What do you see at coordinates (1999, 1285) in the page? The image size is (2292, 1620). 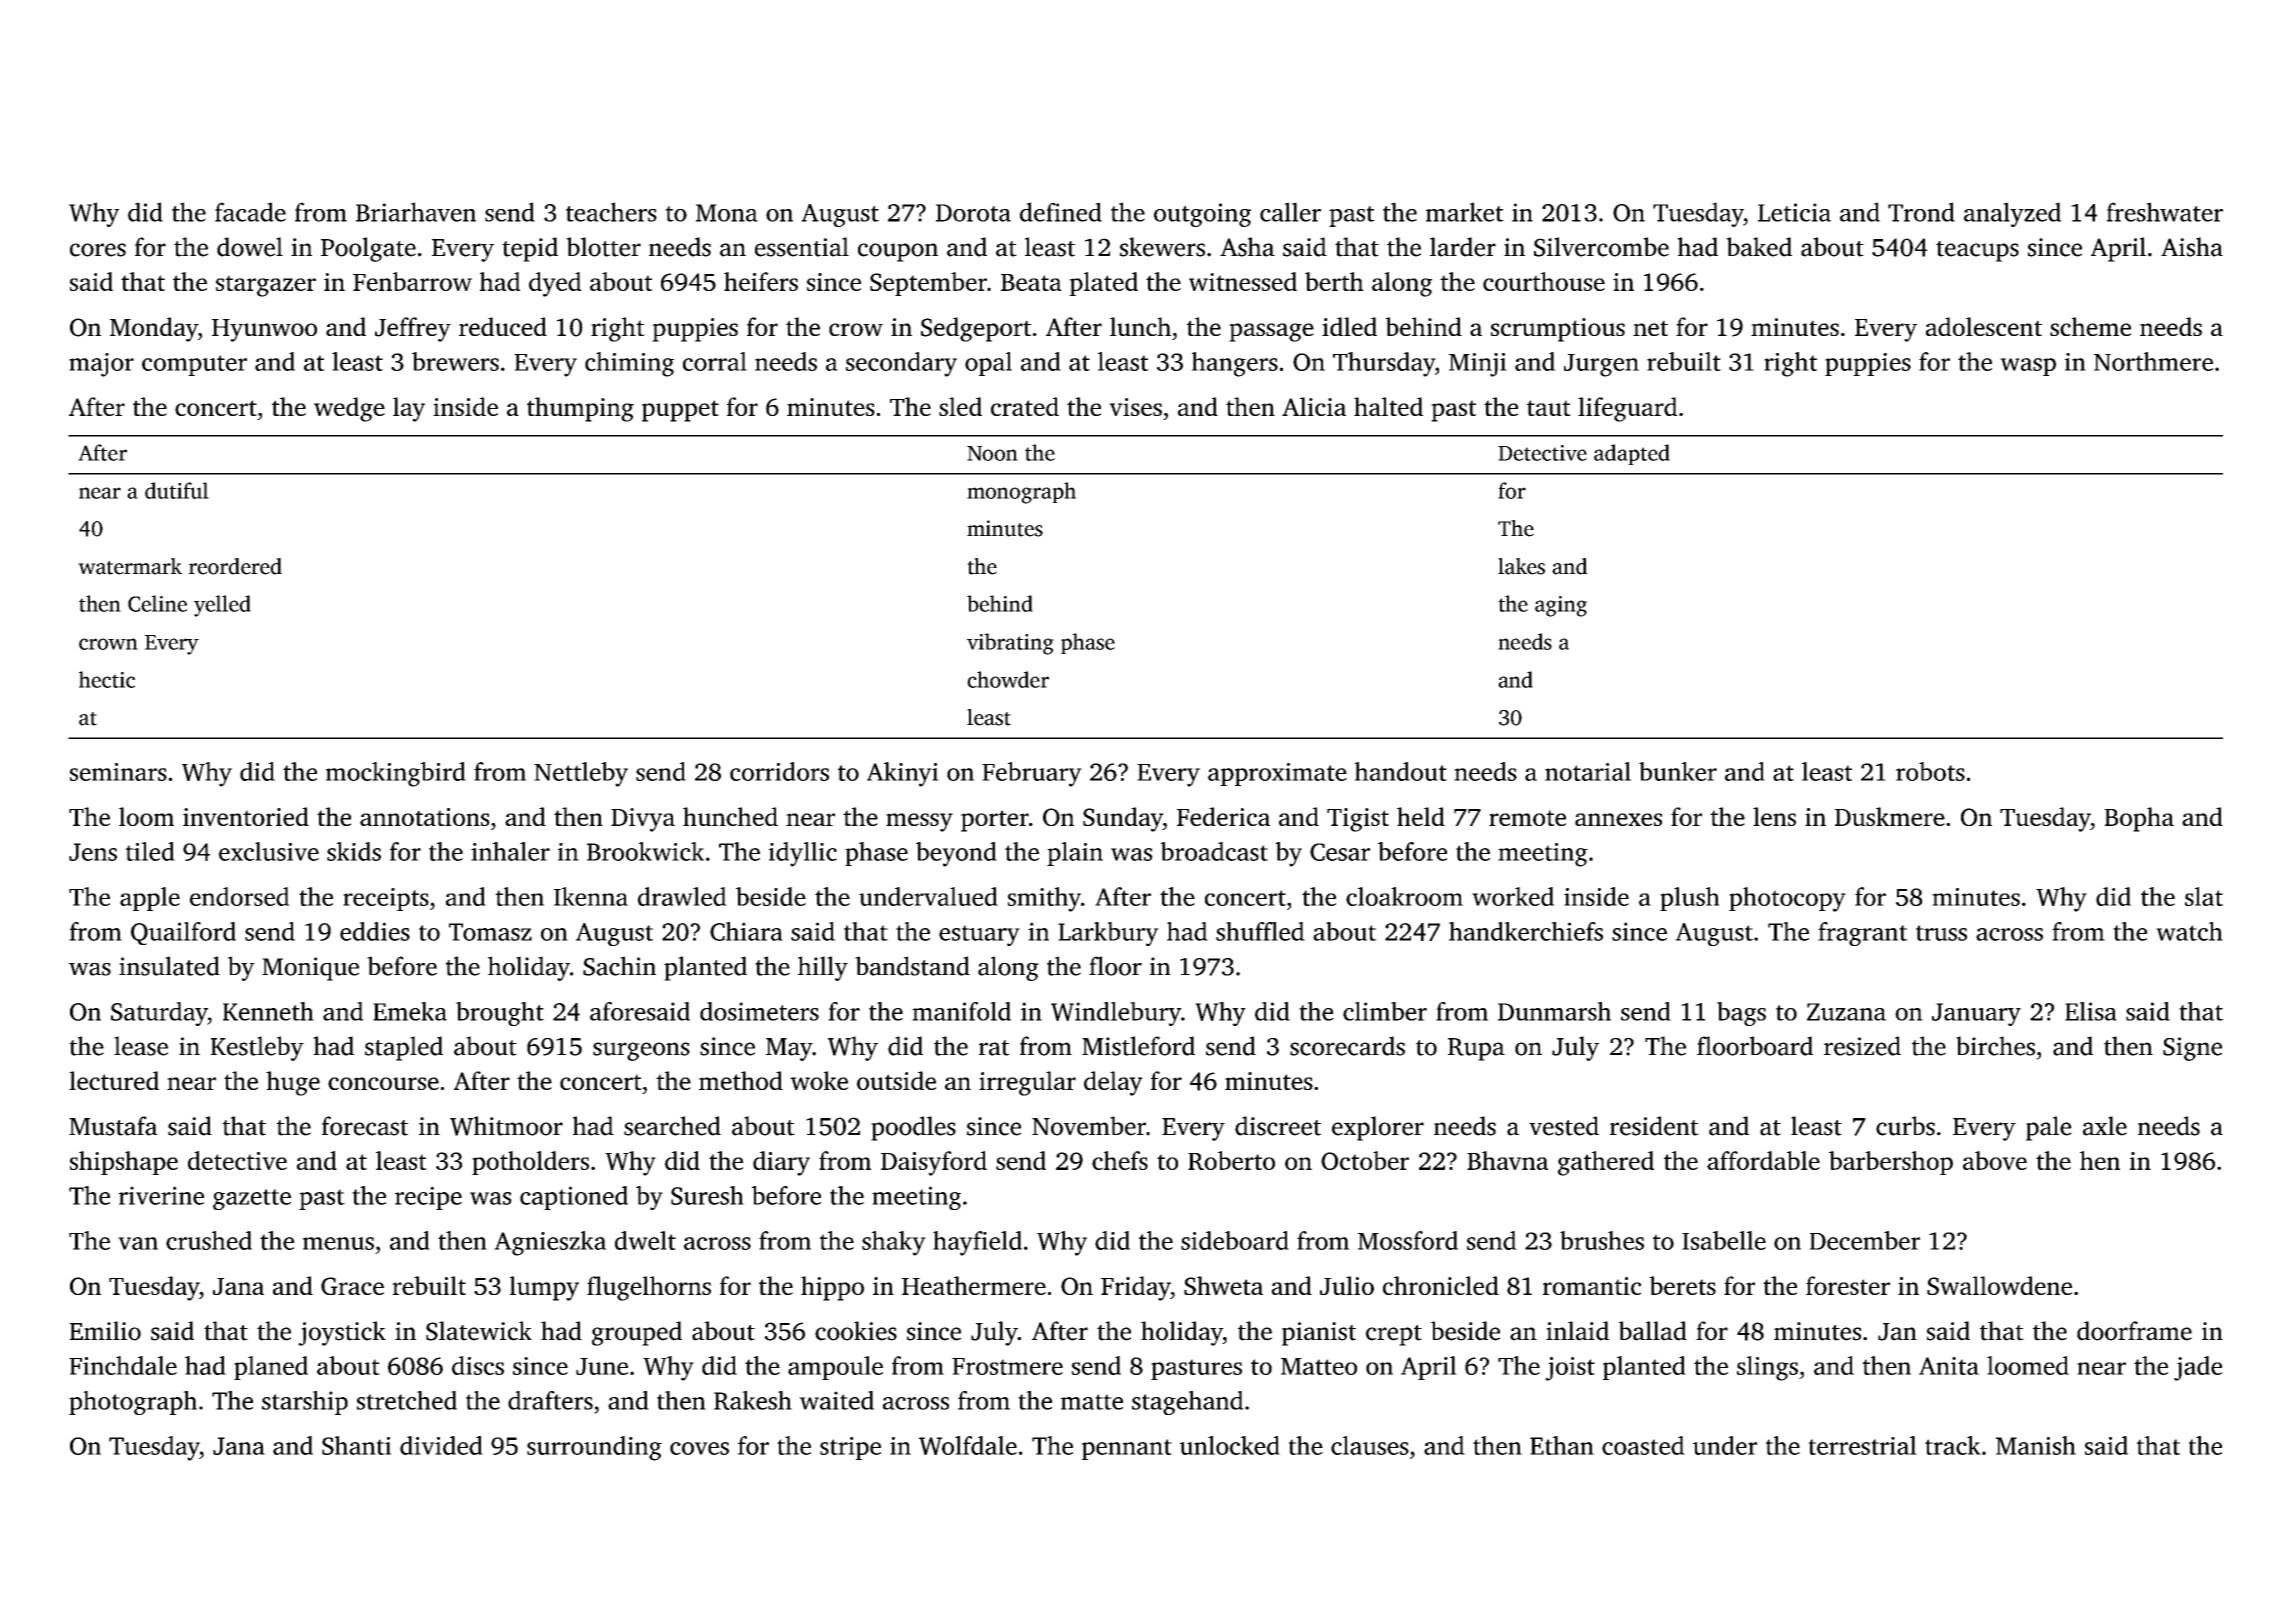 I see `Swallowdene` at bounding box center [1999, 1285].
